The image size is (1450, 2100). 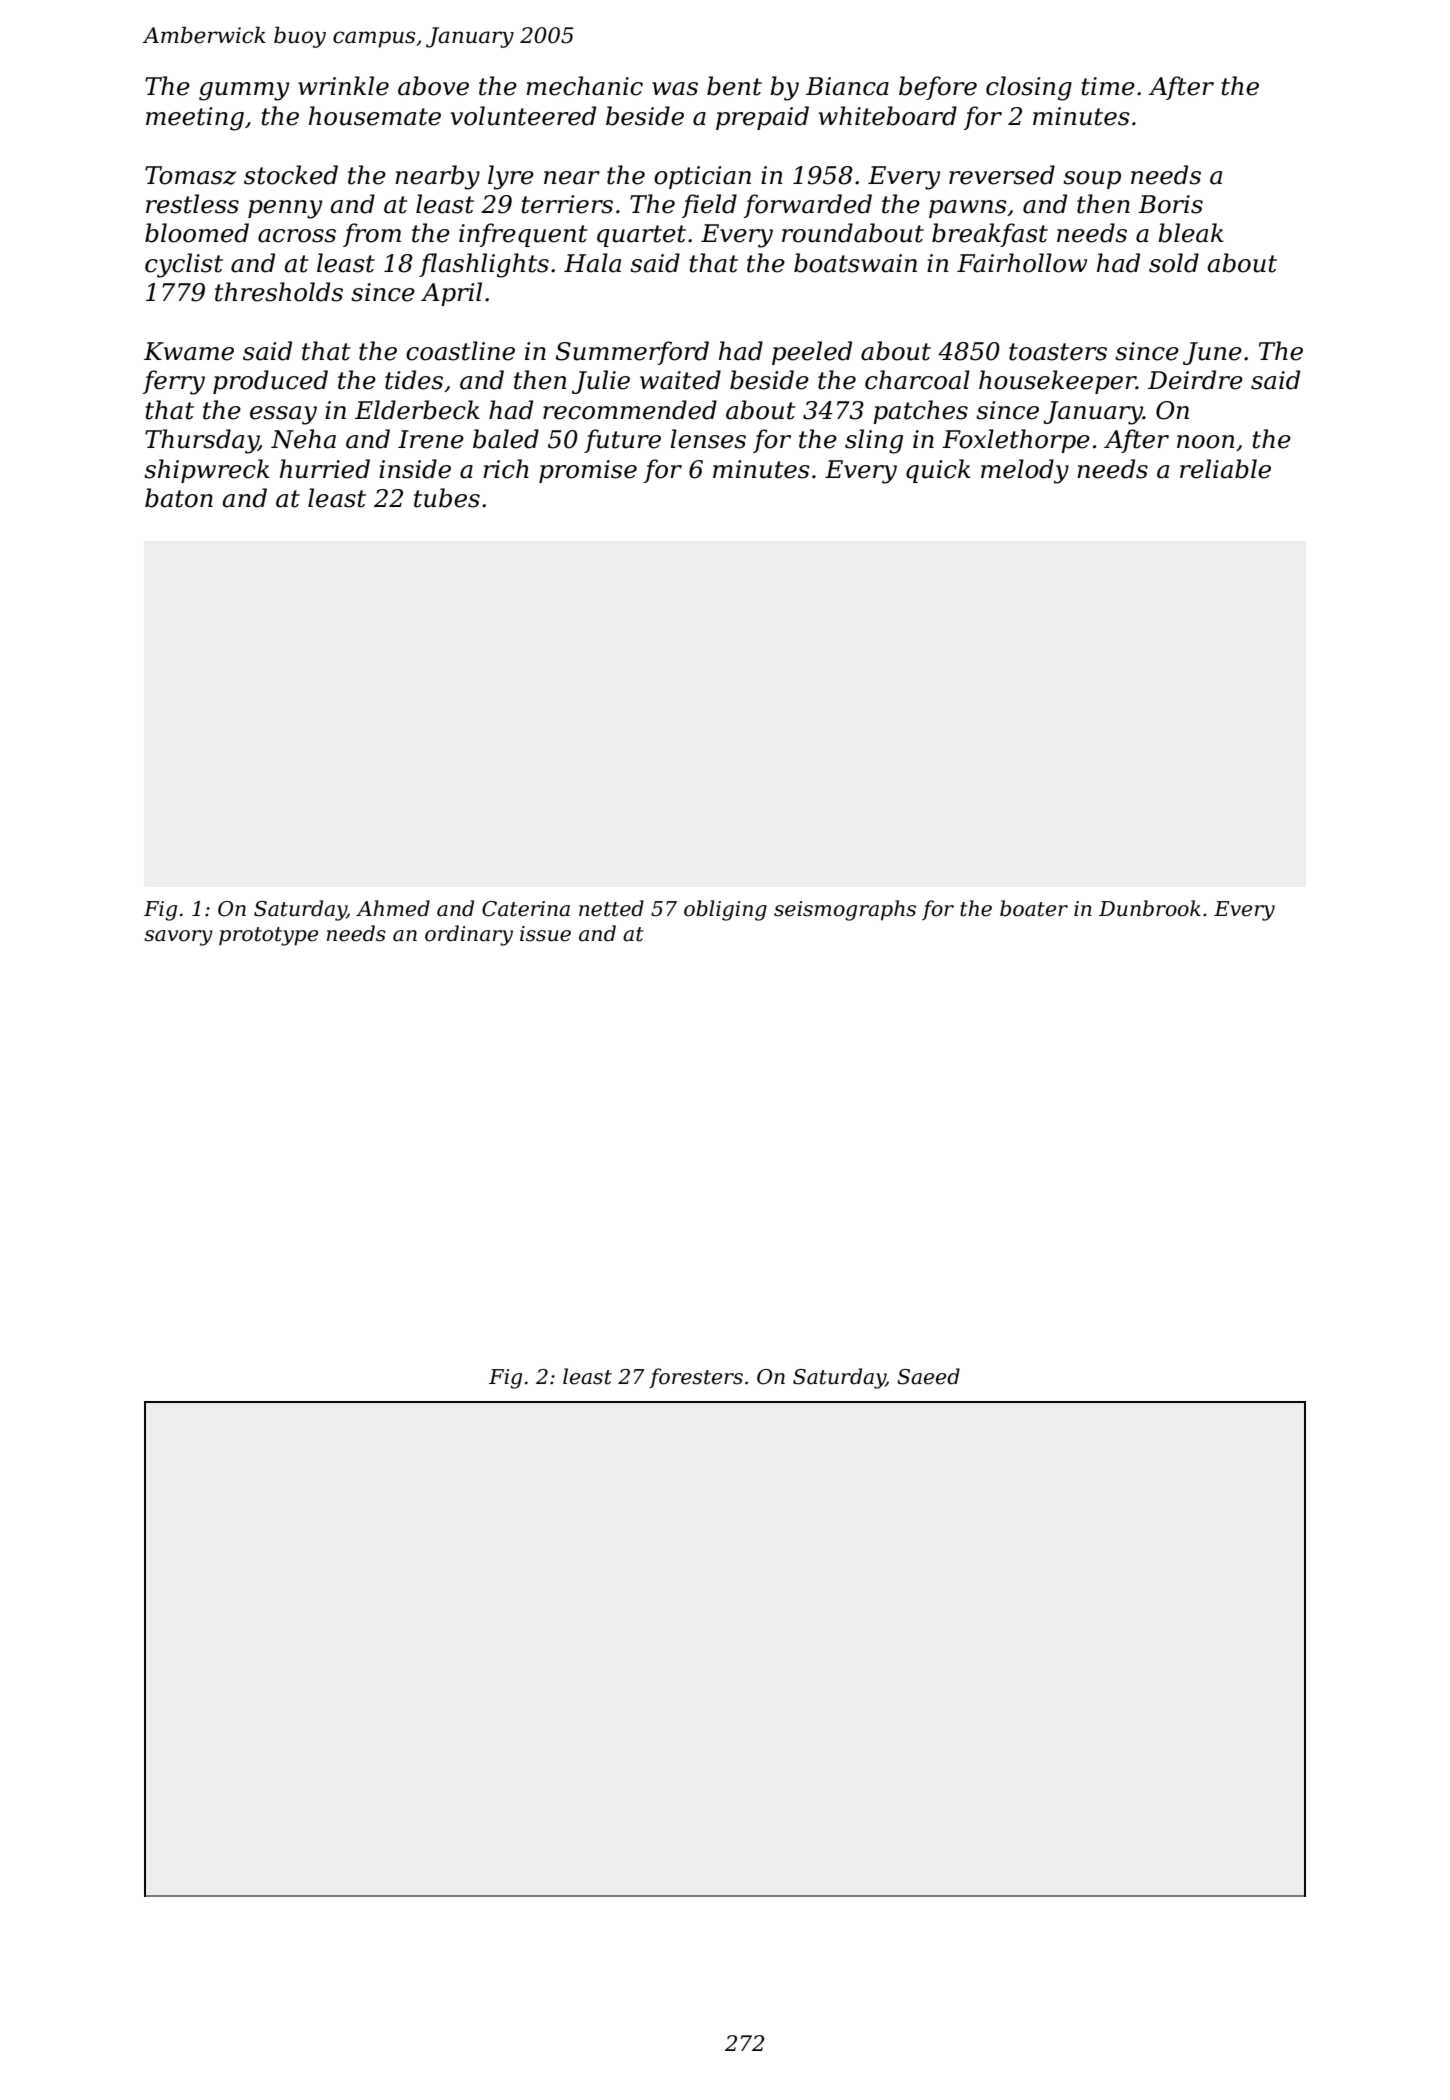 What do you see at coordinates (447, 498) in the document?
I see `tubes` at bounding box center [447, 498].
